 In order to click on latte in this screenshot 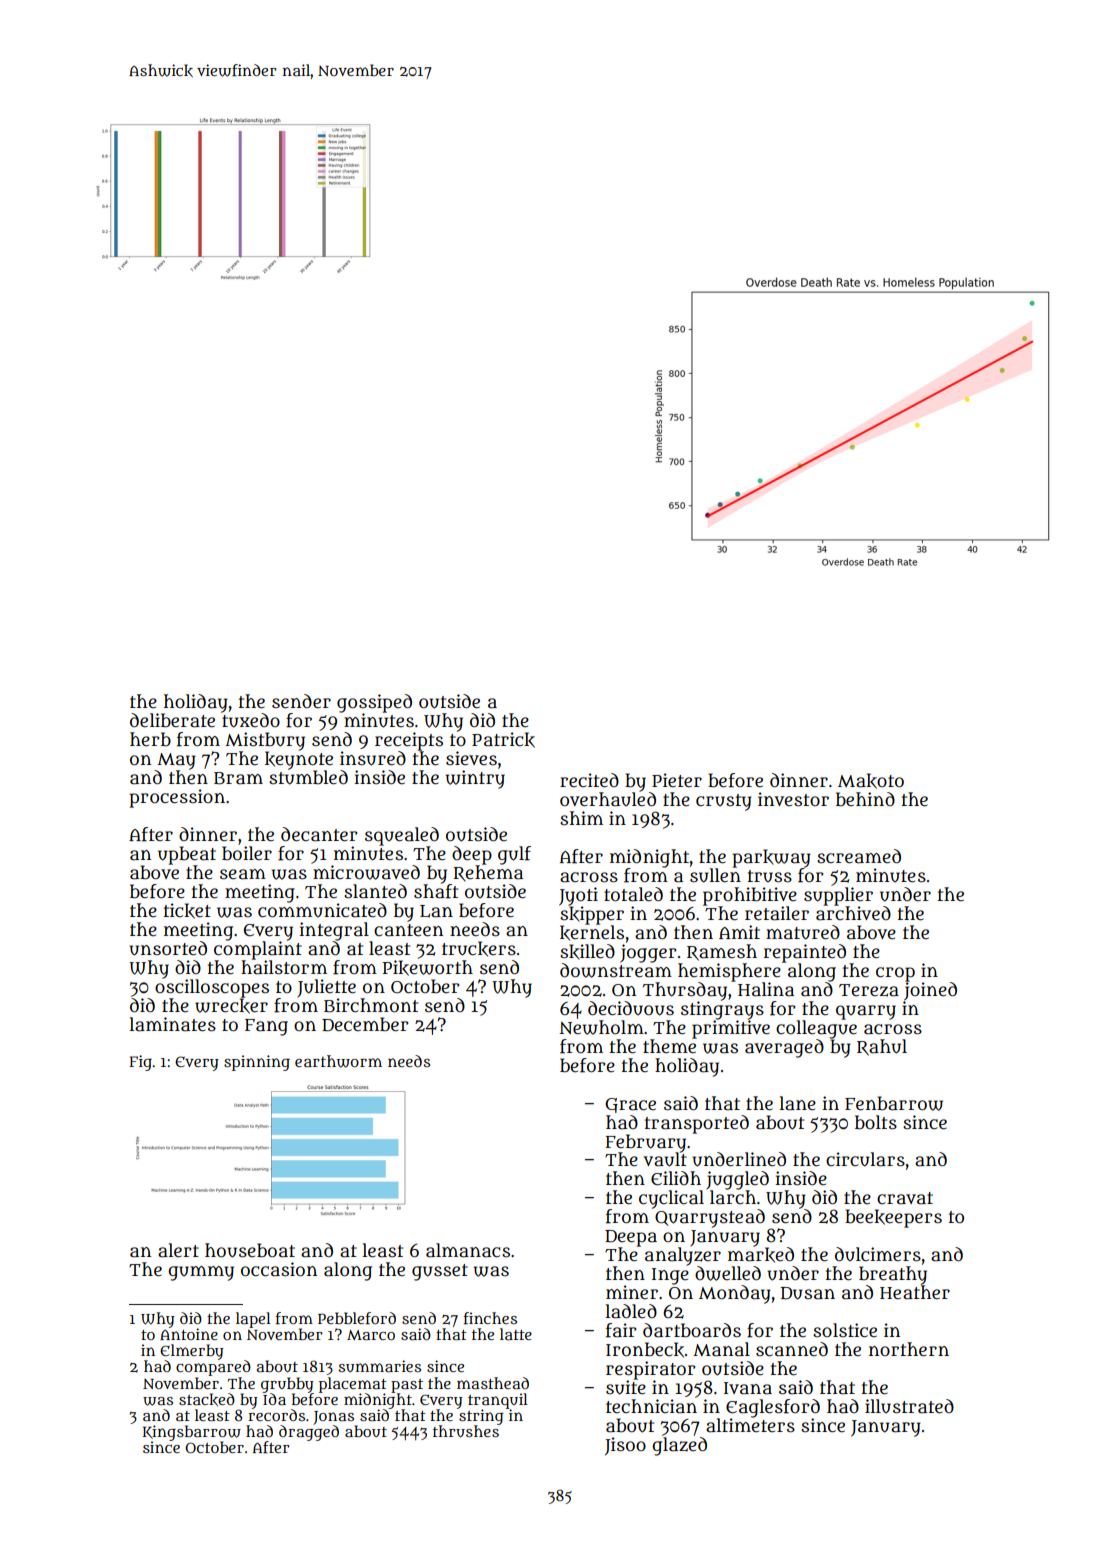, I will do `click(516, 1334)`.
